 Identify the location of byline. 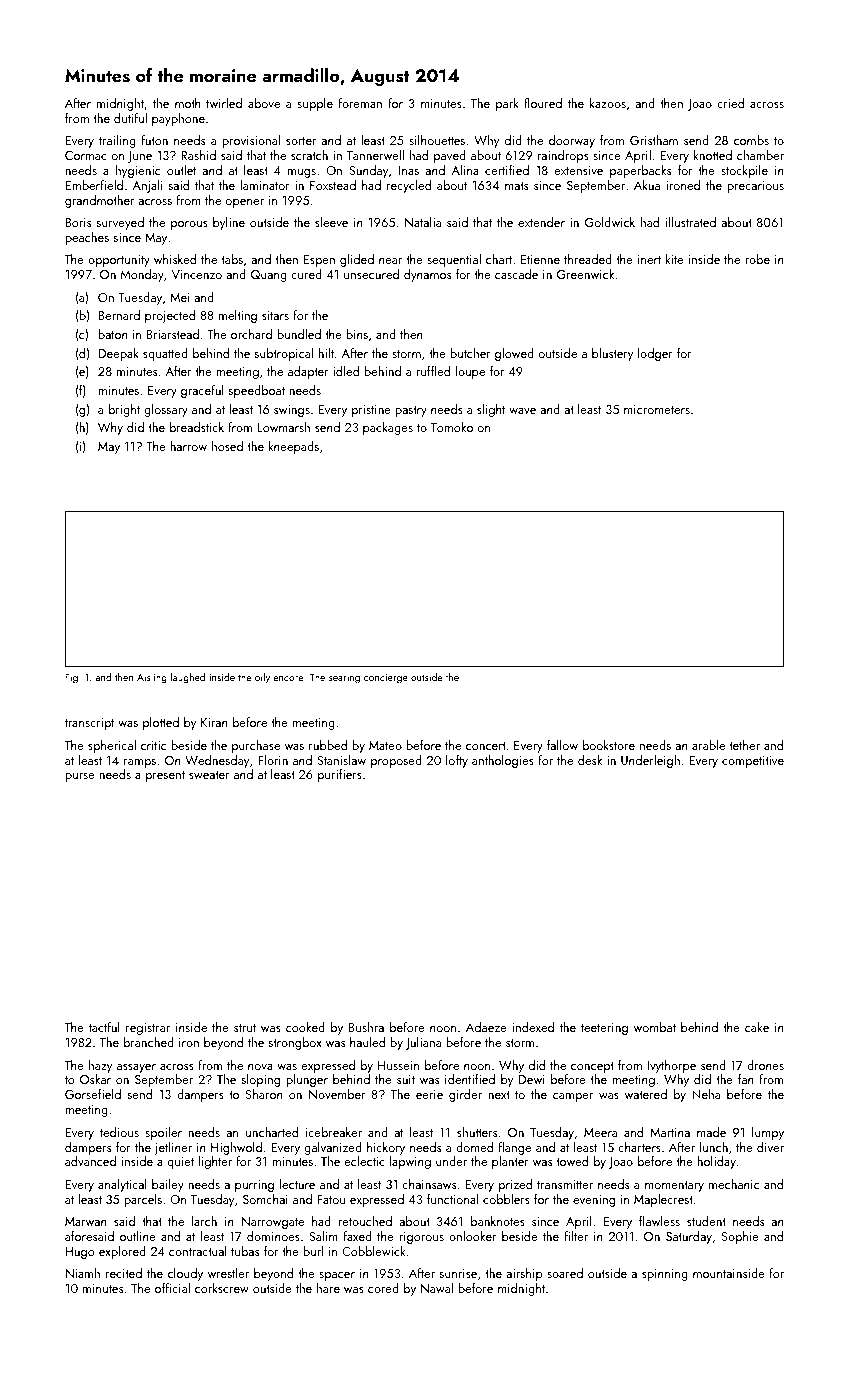
(229, 223).
